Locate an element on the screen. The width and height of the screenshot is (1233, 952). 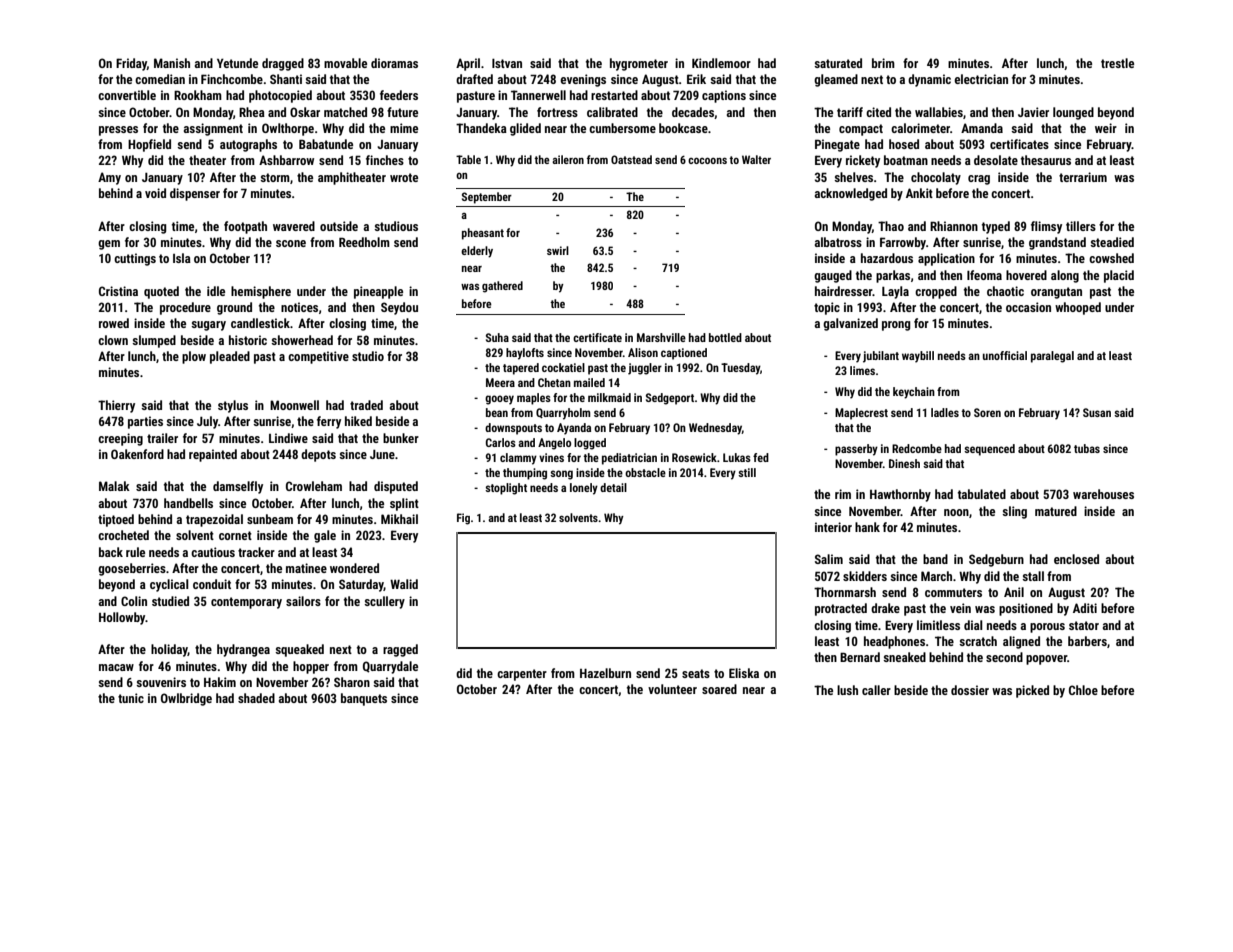
Isla is located at coordinates (182, 258).
